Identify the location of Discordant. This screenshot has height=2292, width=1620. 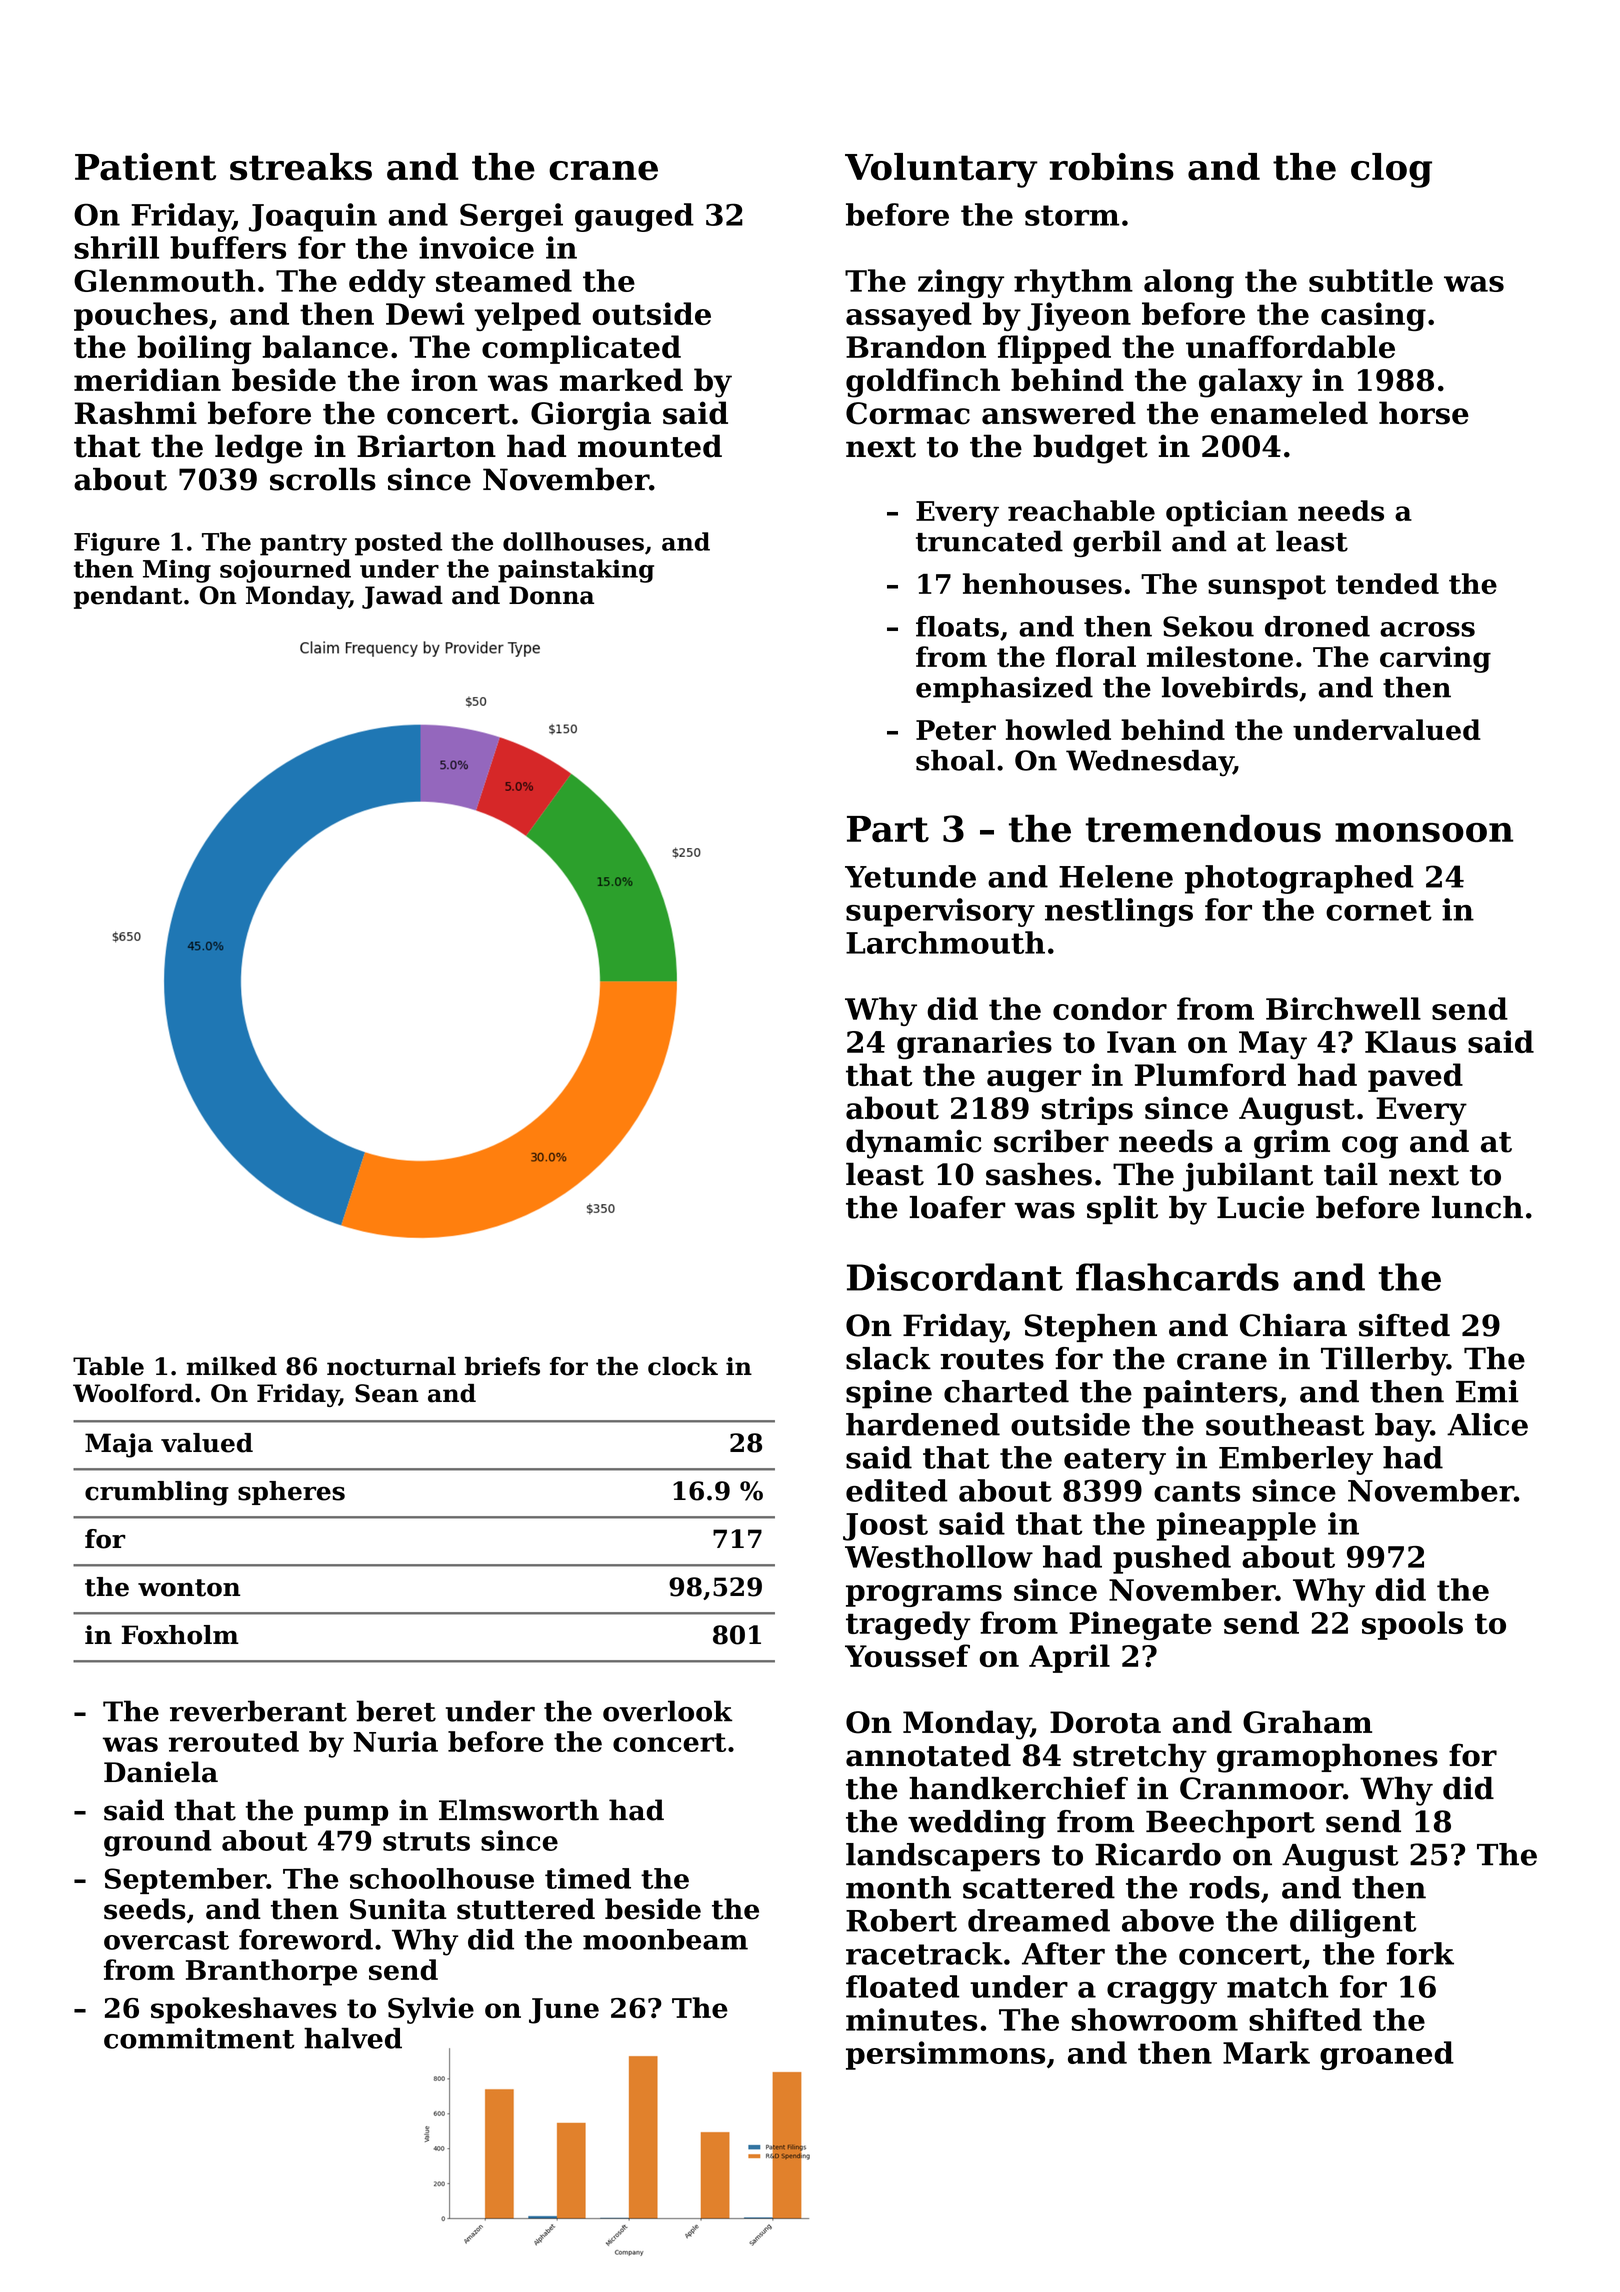
(955, 1277).
